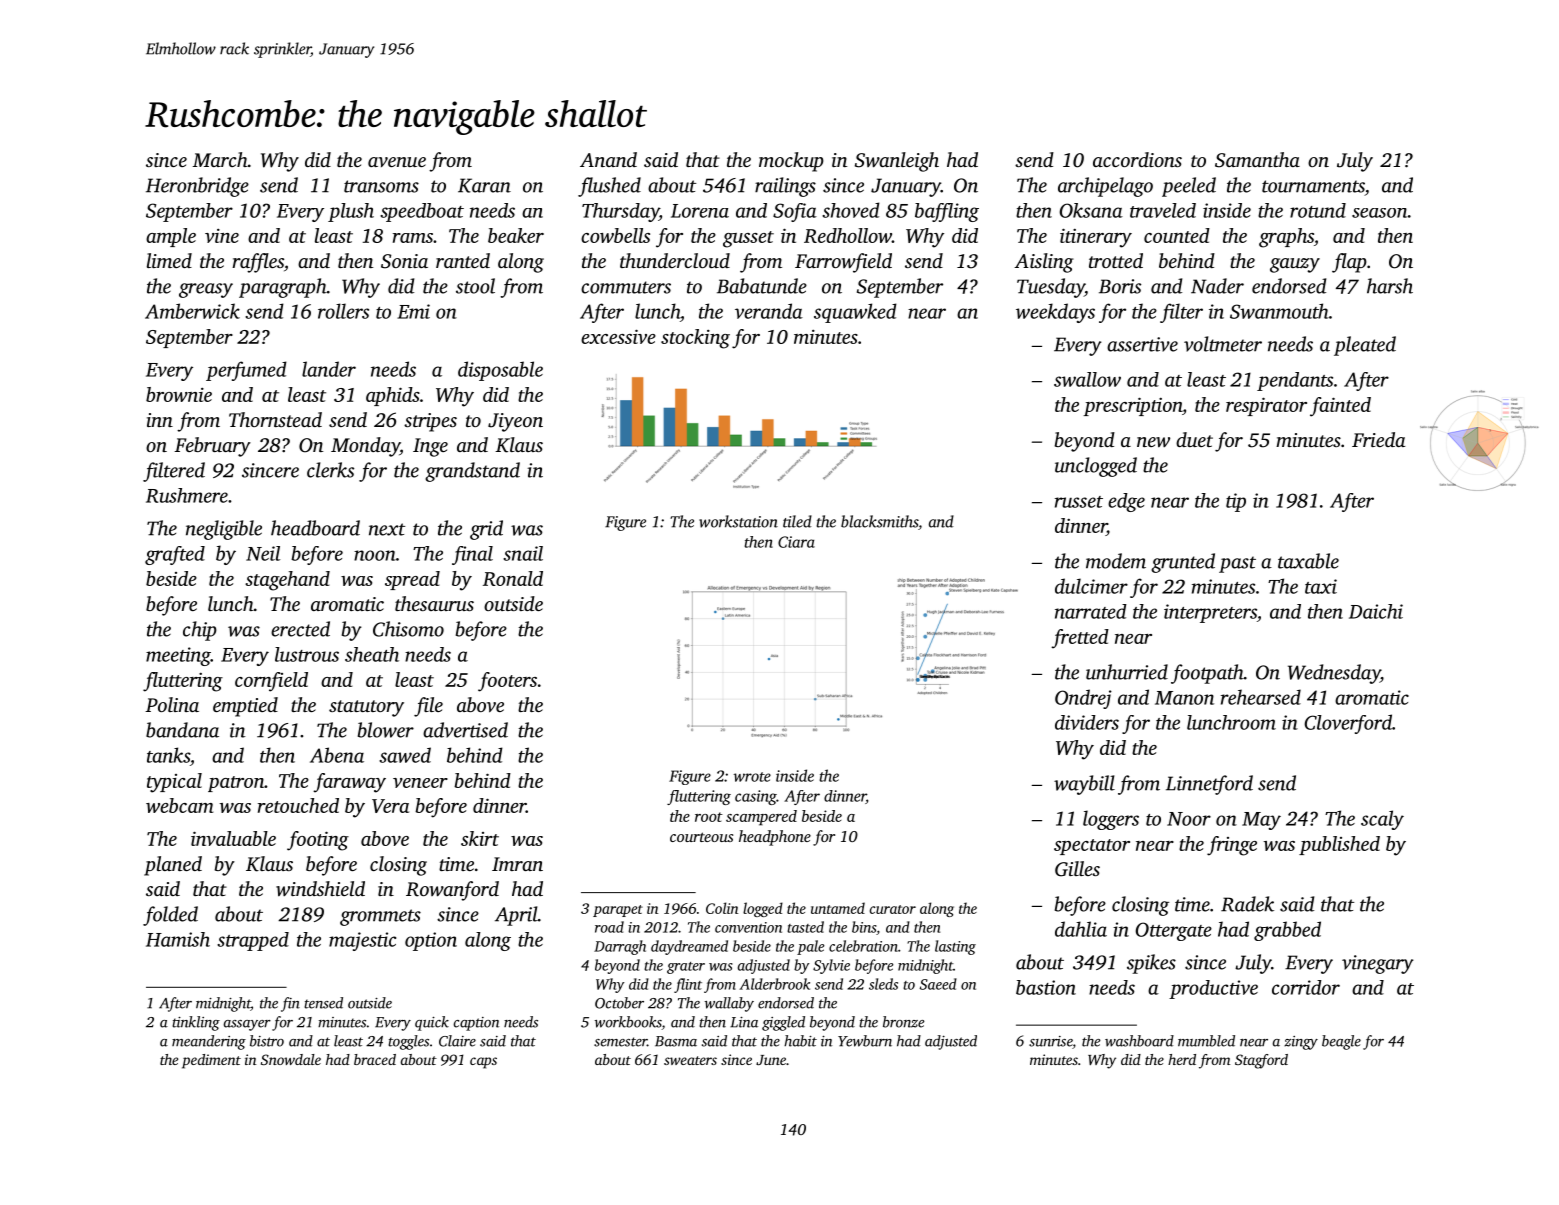  What do you see at coordinates (375, 555) in the screenshot?
I see `noon` at bounding box center [375, 555].
